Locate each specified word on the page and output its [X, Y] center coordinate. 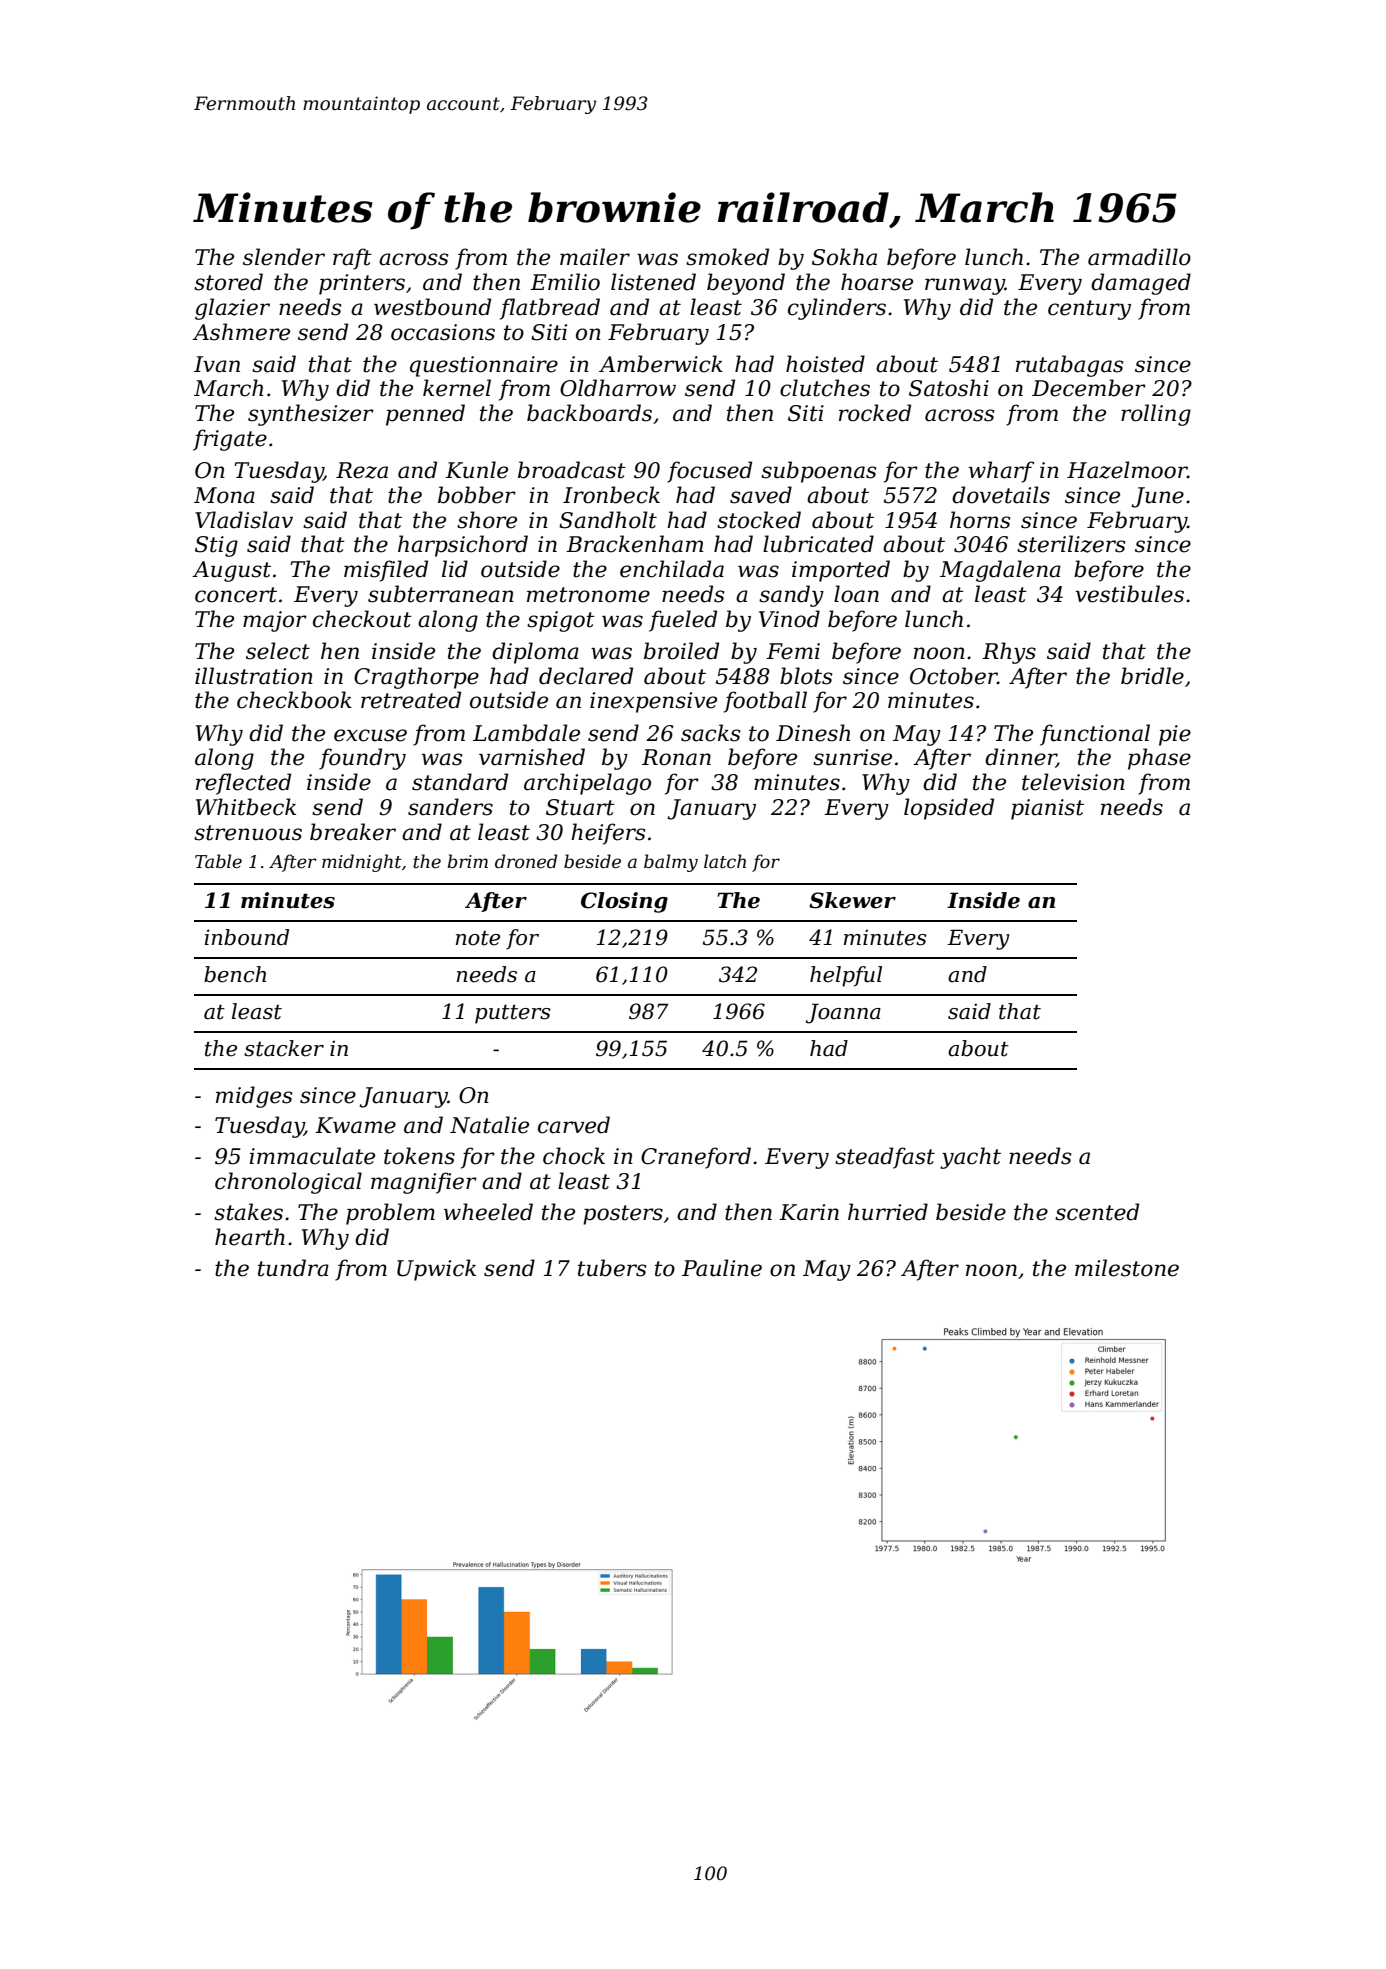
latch [725, 861]
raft [352, 259]
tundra [293, 1268]
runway [965, 286]
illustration [254, 676]
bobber [477, 495]
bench [235, 974]
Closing [624, 902]
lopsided [949, 809]
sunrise [852, 757]
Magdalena [1000, 571]
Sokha [844, 257]
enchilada [672, 569]
